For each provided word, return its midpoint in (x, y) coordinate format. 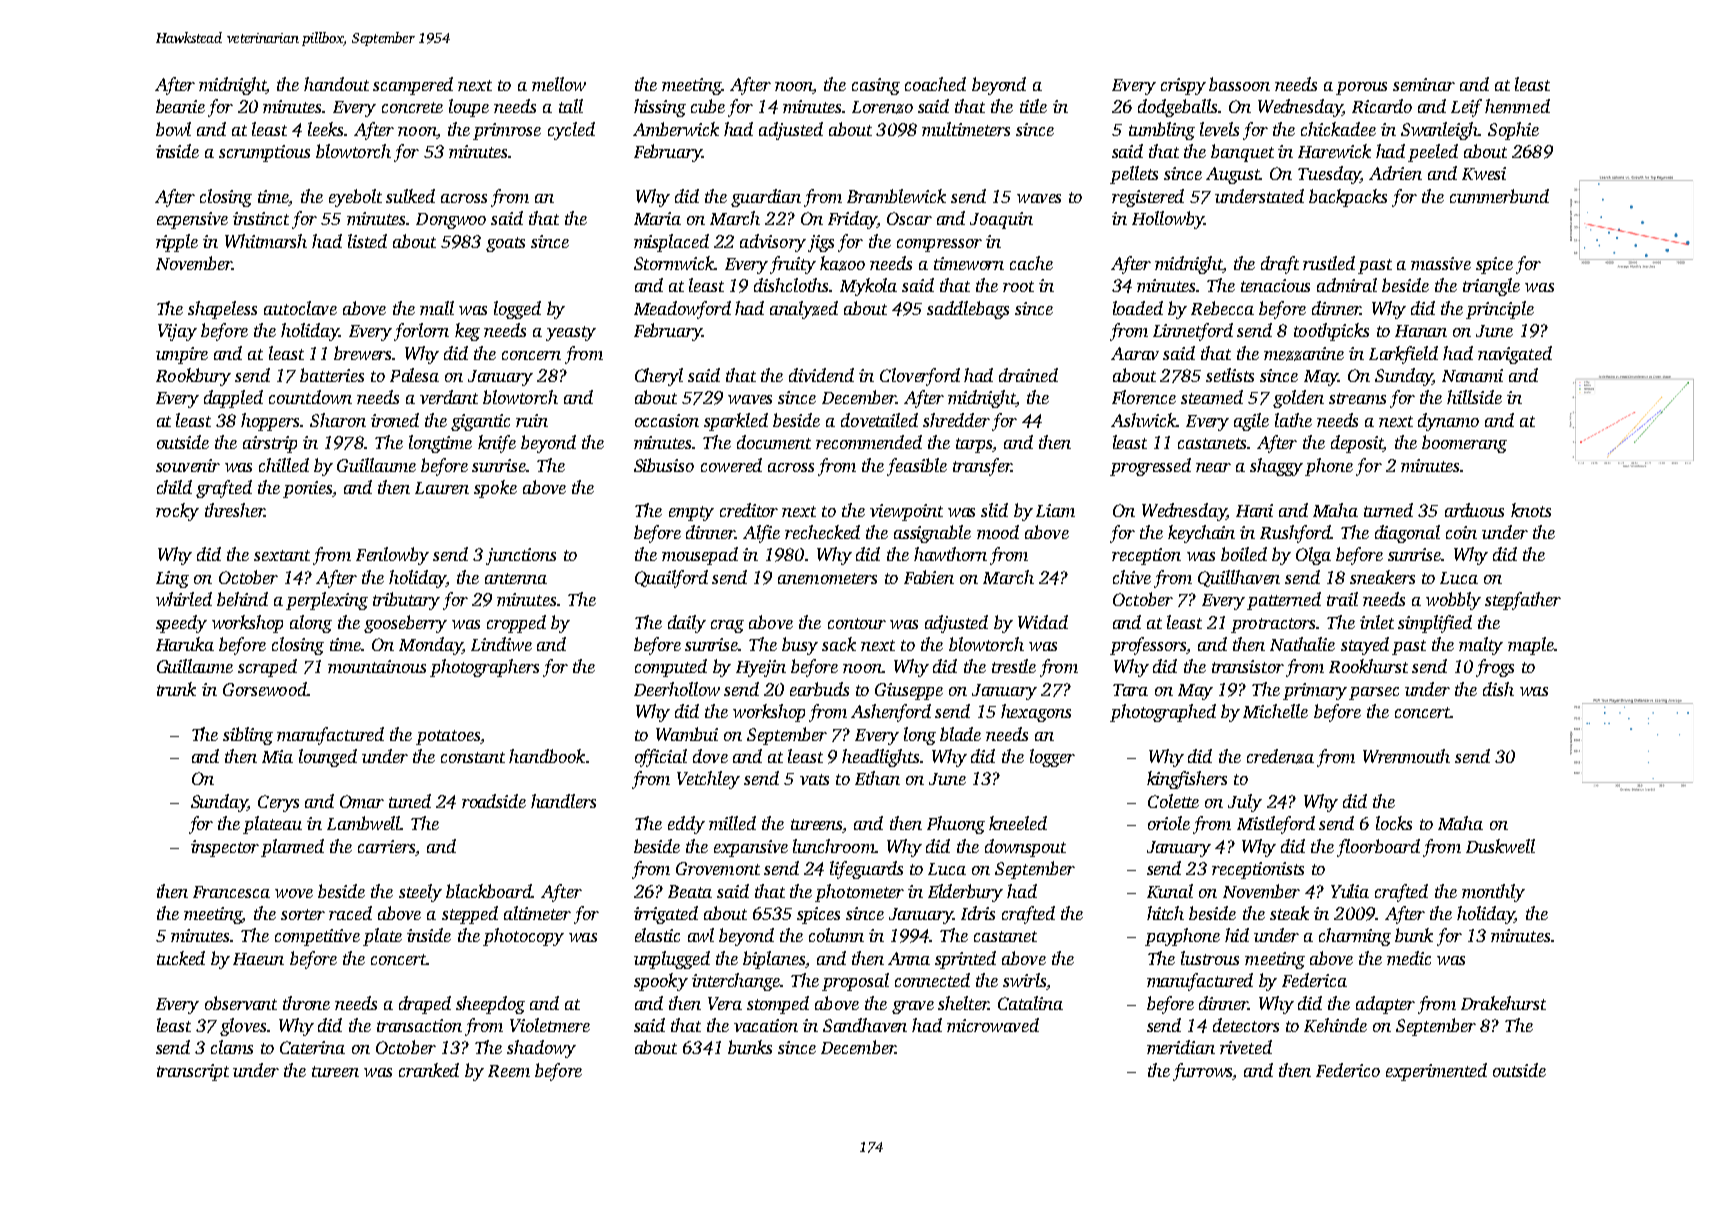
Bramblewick (896, 196)
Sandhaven (865, 1025)
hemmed (1517, 106)
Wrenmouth (1406, 756)
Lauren (442, 488)
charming (1355, 937)
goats (505, 244)
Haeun (258, 959)
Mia (277, 756)
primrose (507, 131)
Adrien (1395, 173)
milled (732, 823)
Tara (1130, 690)
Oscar (909, 218)
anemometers (827, 578)
